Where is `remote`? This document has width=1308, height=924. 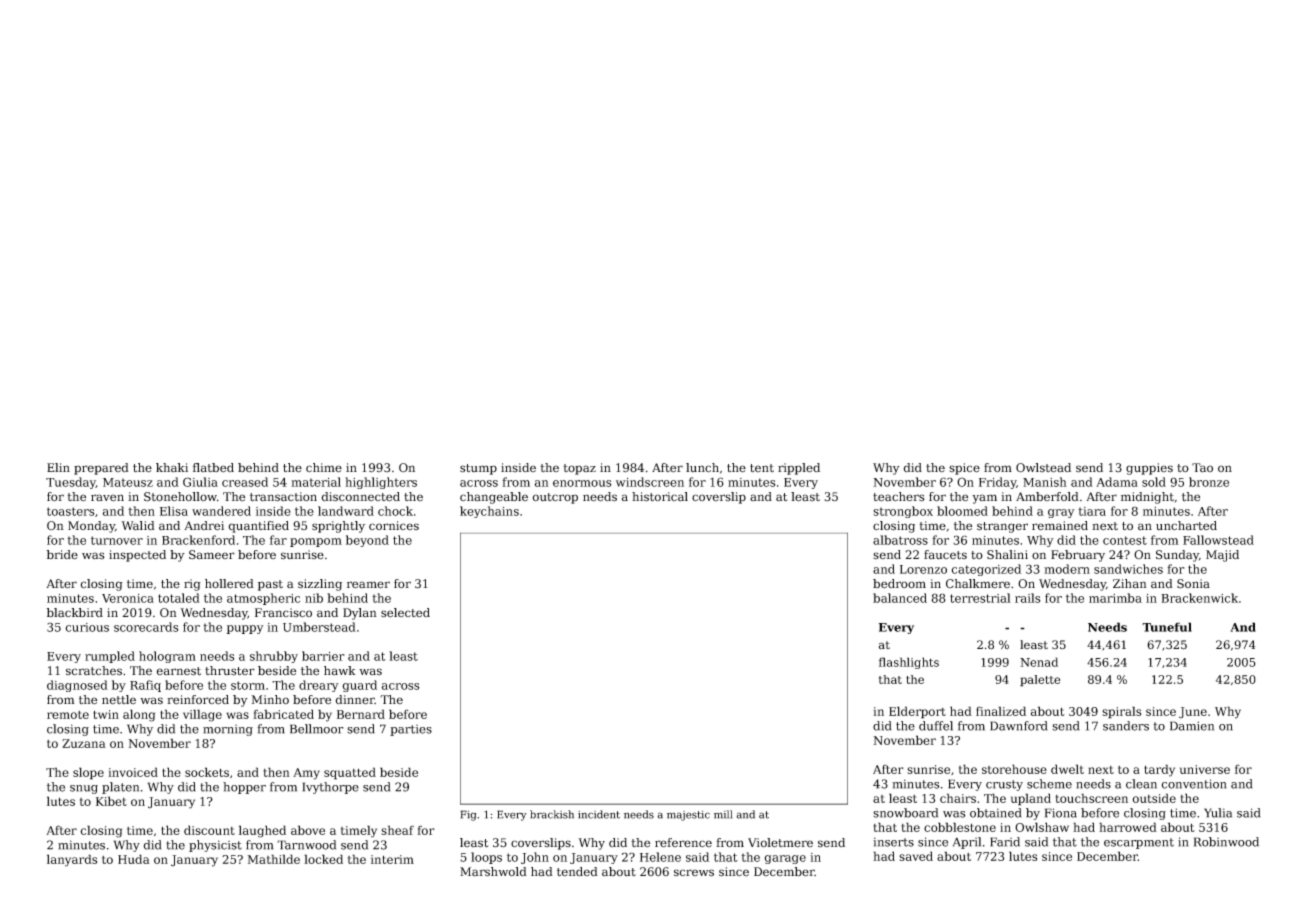 remote is located at coordinates (68, 715).
